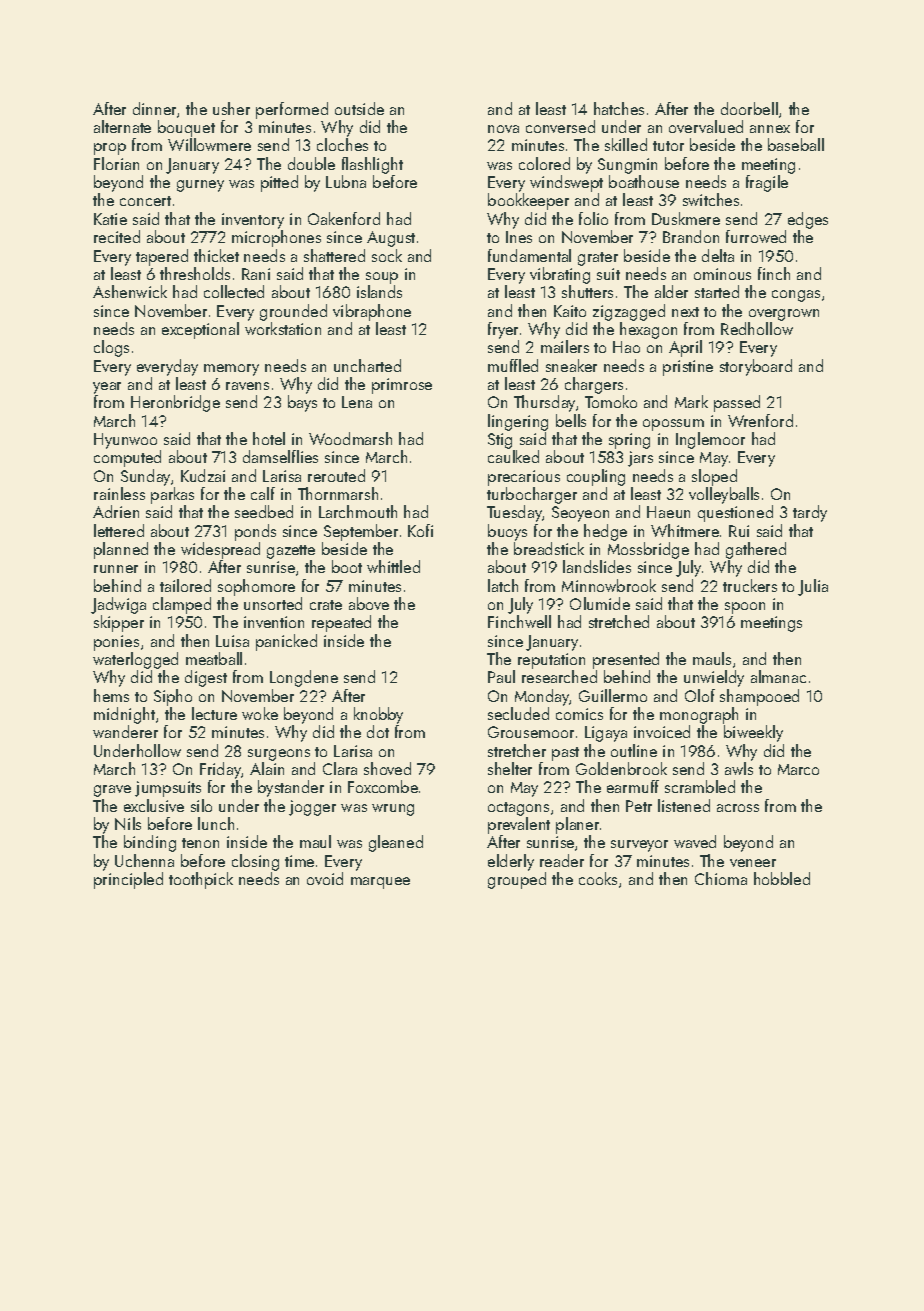 Image resolution: width=924 pixels, height=1311 pixels. I want to click on reputation, so click(551, 661).
